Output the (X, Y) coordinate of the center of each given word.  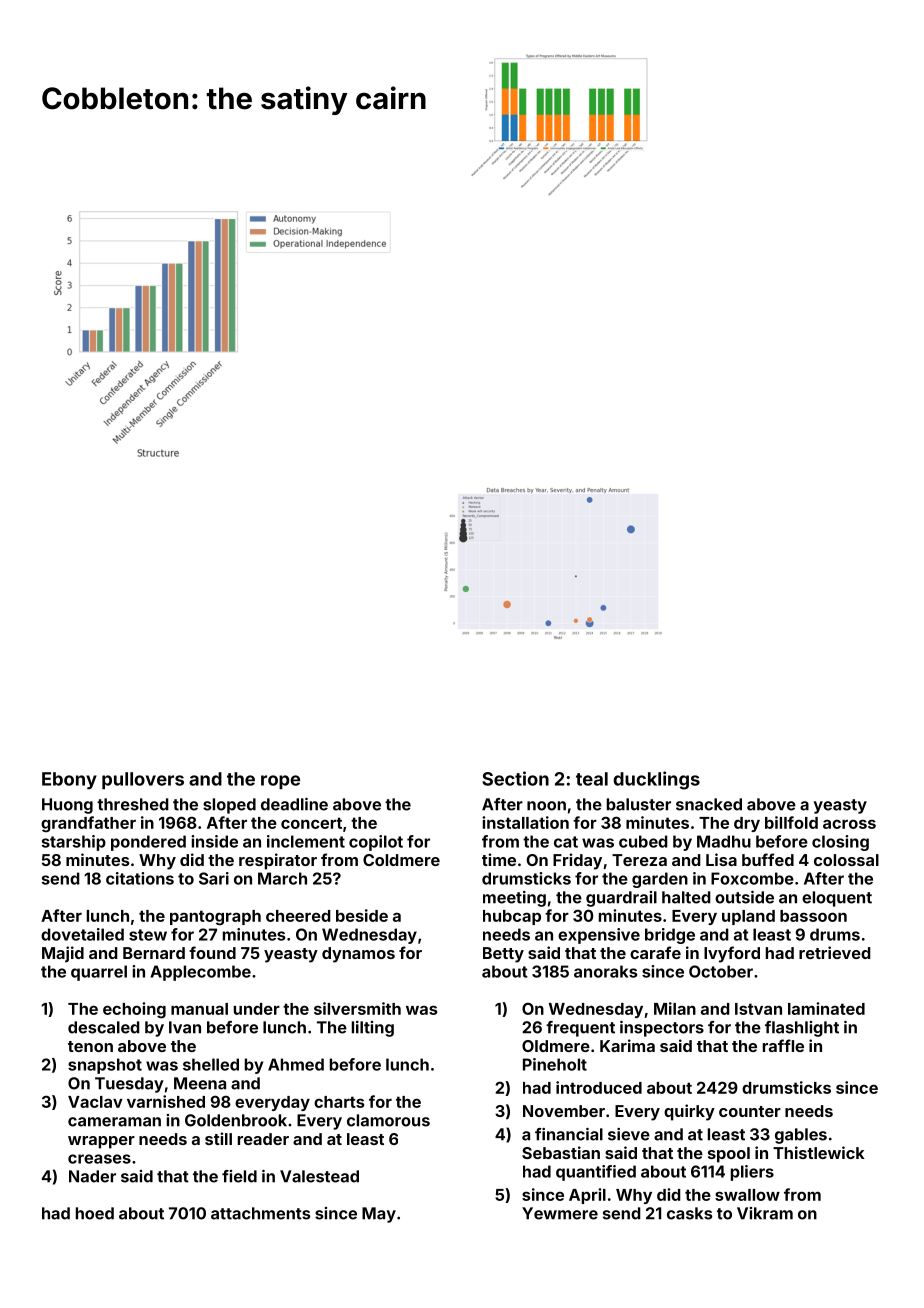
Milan (675, 1008)
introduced (599, 1087)
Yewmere (560, 1213)
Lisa (721, 859)
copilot (376, 843)
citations (140, 878)
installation (525, 822)
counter (750, 1111)
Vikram (765, 1213)
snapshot (105, 1066)
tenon (90, 1046)
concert (311, 823)
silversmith (357, 1008)
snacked (709, 804)
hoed (95, 1213)
